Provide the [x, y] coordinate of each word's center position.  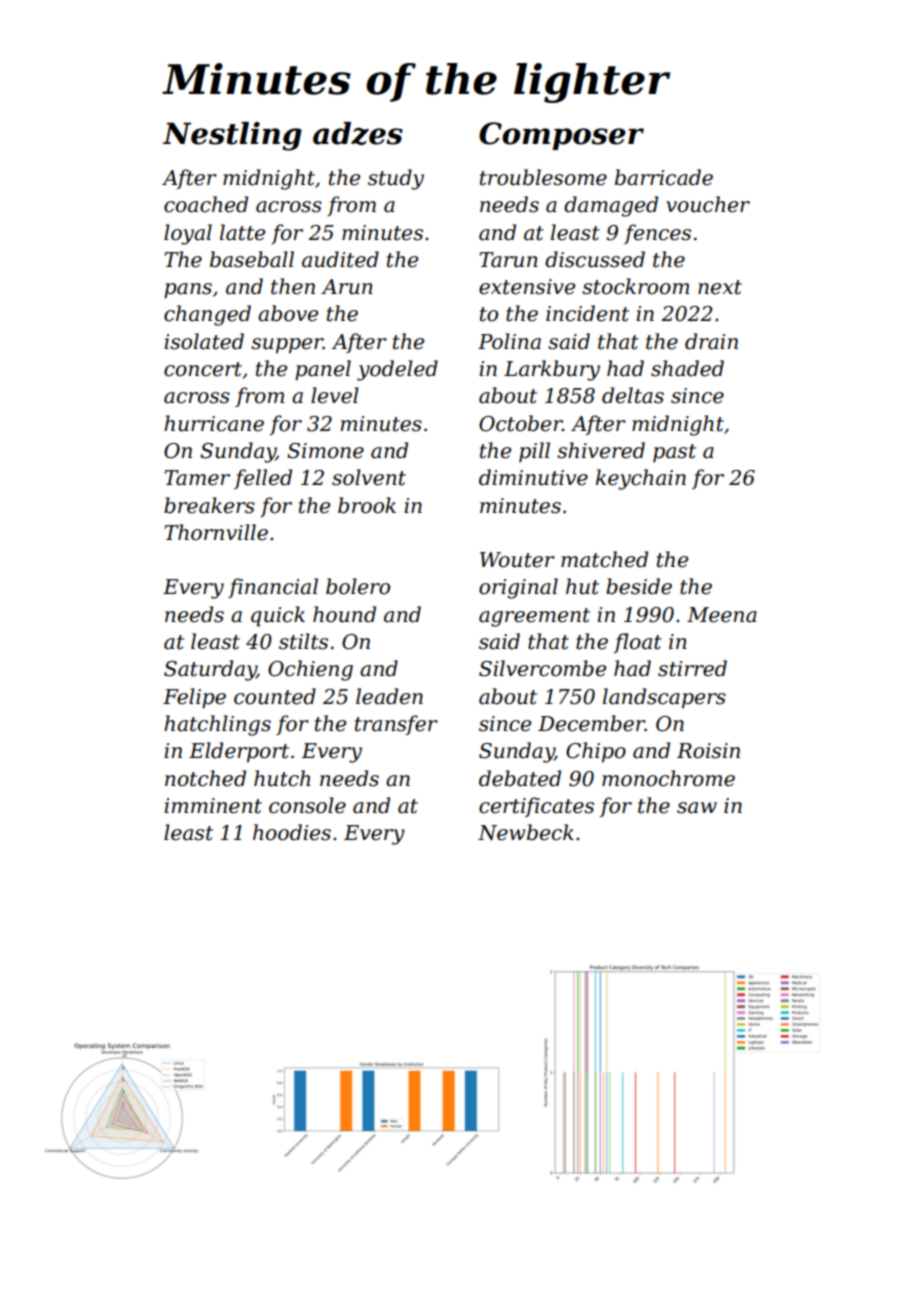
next [720, 287]
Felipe [194, 698]
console [307, 805]
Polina [509, 341]
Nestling [232, 136]
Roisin [708, 751]
